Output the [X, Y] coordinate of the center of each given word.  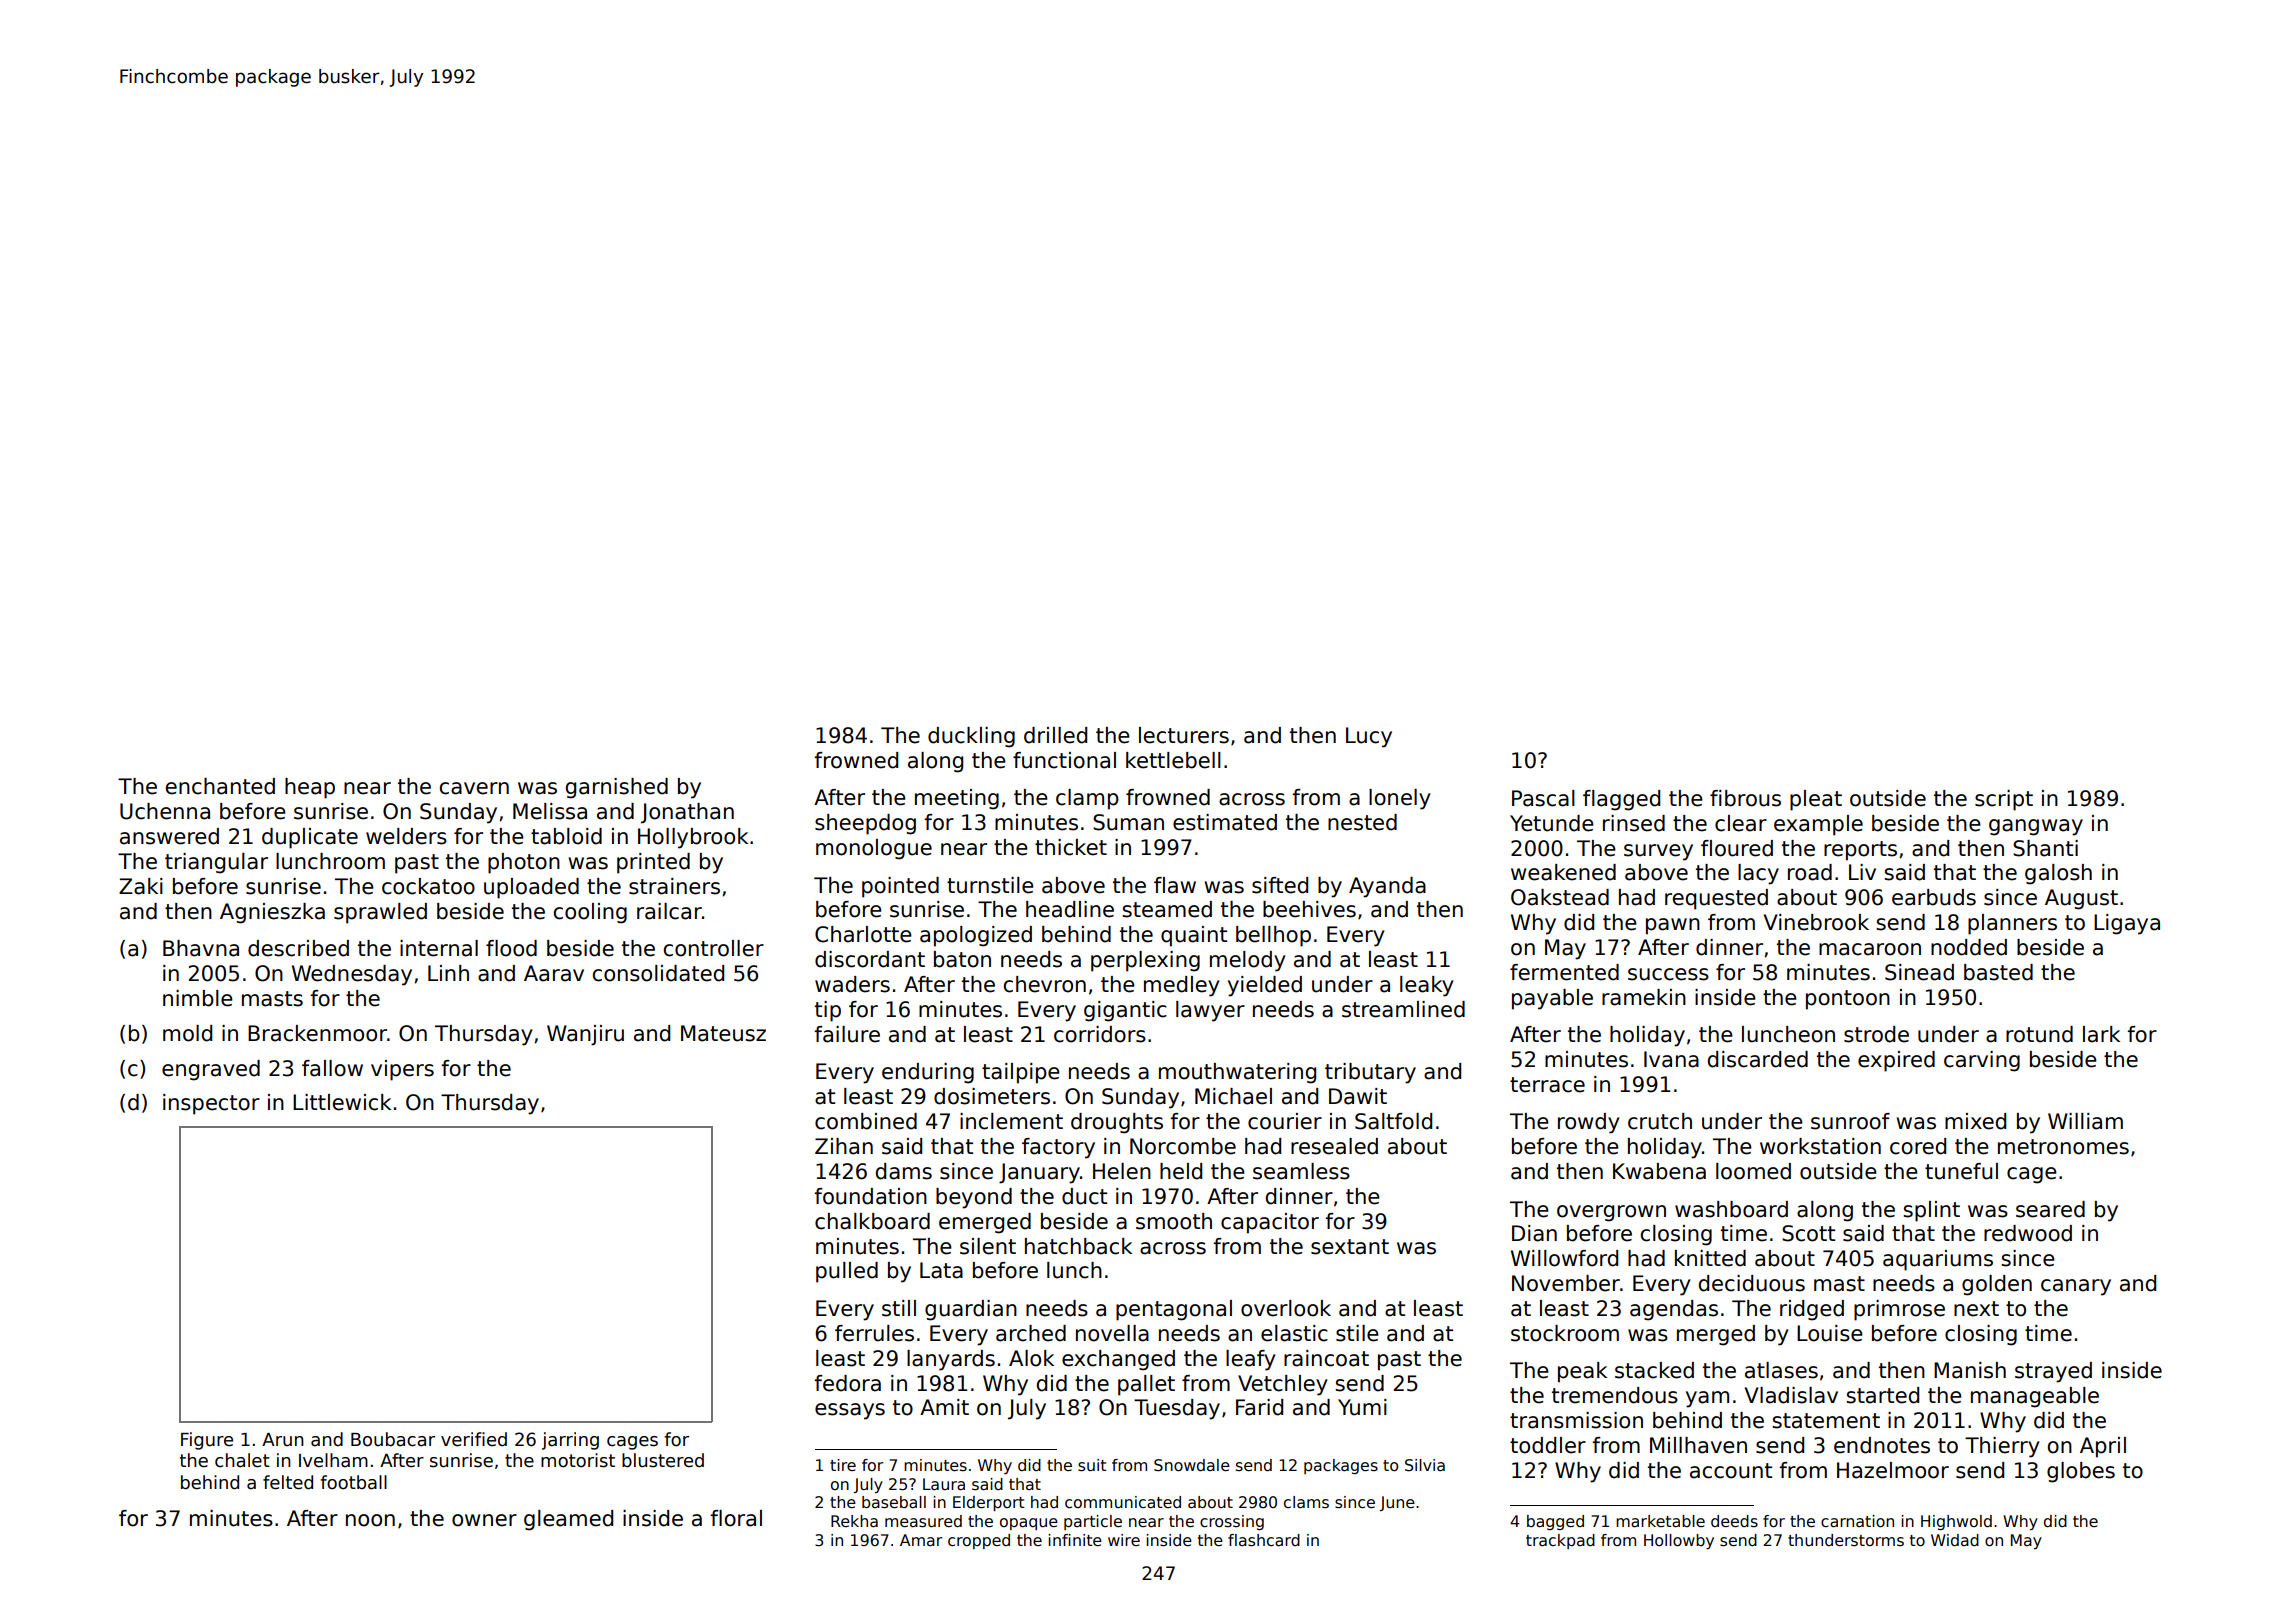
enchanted [220, 786]
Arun [283, 1440]
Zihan [844, 1146]
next [1976, 1309]
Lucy [1369, 737]
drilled [1055, 735]
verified [474, 1439]
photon [524, 863]
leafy [1251, 1360]
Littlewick [342, 1102]
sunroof [1850, 1121]
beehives [1309, 909]
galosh [2058, 874]
